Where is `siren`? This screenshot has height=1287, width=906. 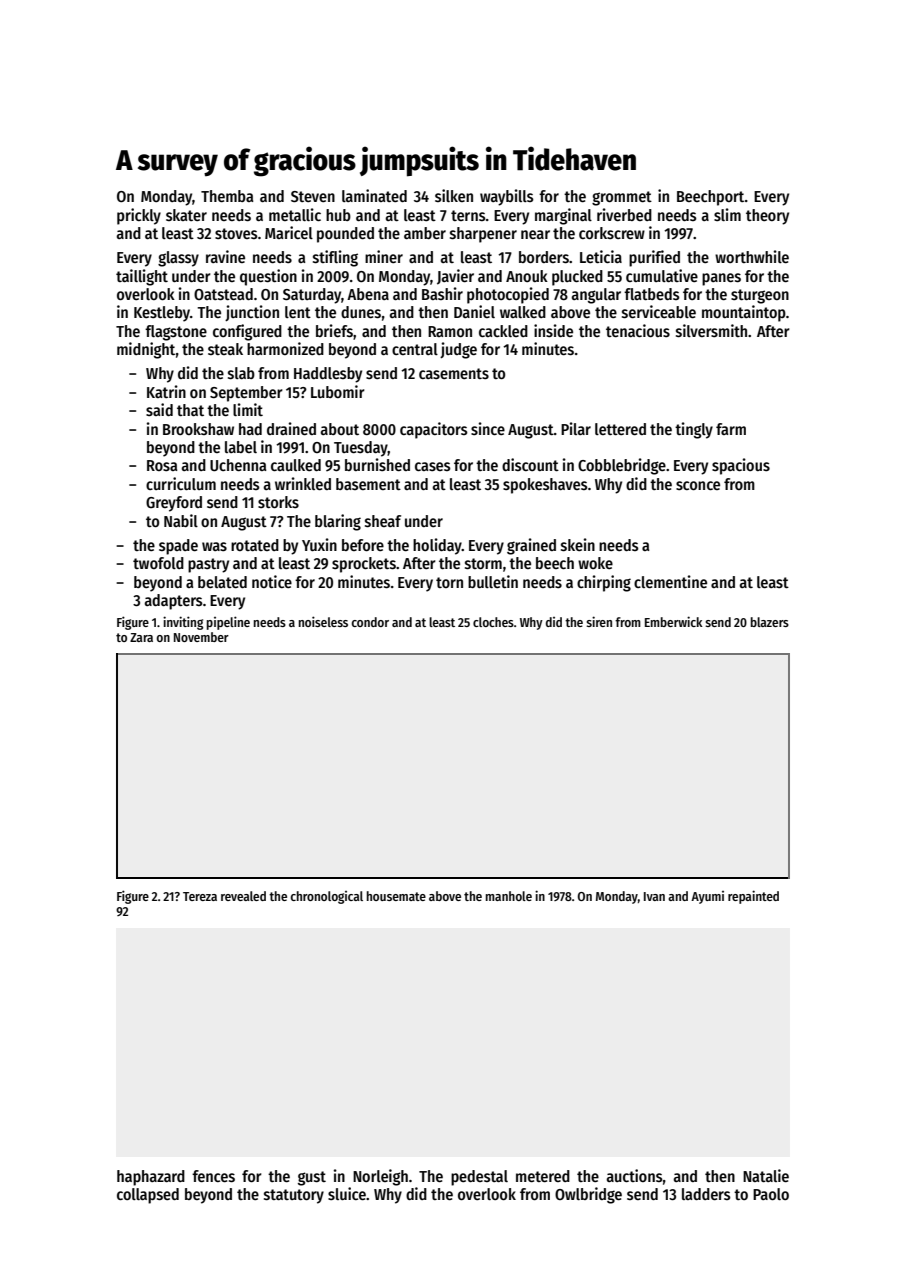
siren is located at coordinates (599, 621).
